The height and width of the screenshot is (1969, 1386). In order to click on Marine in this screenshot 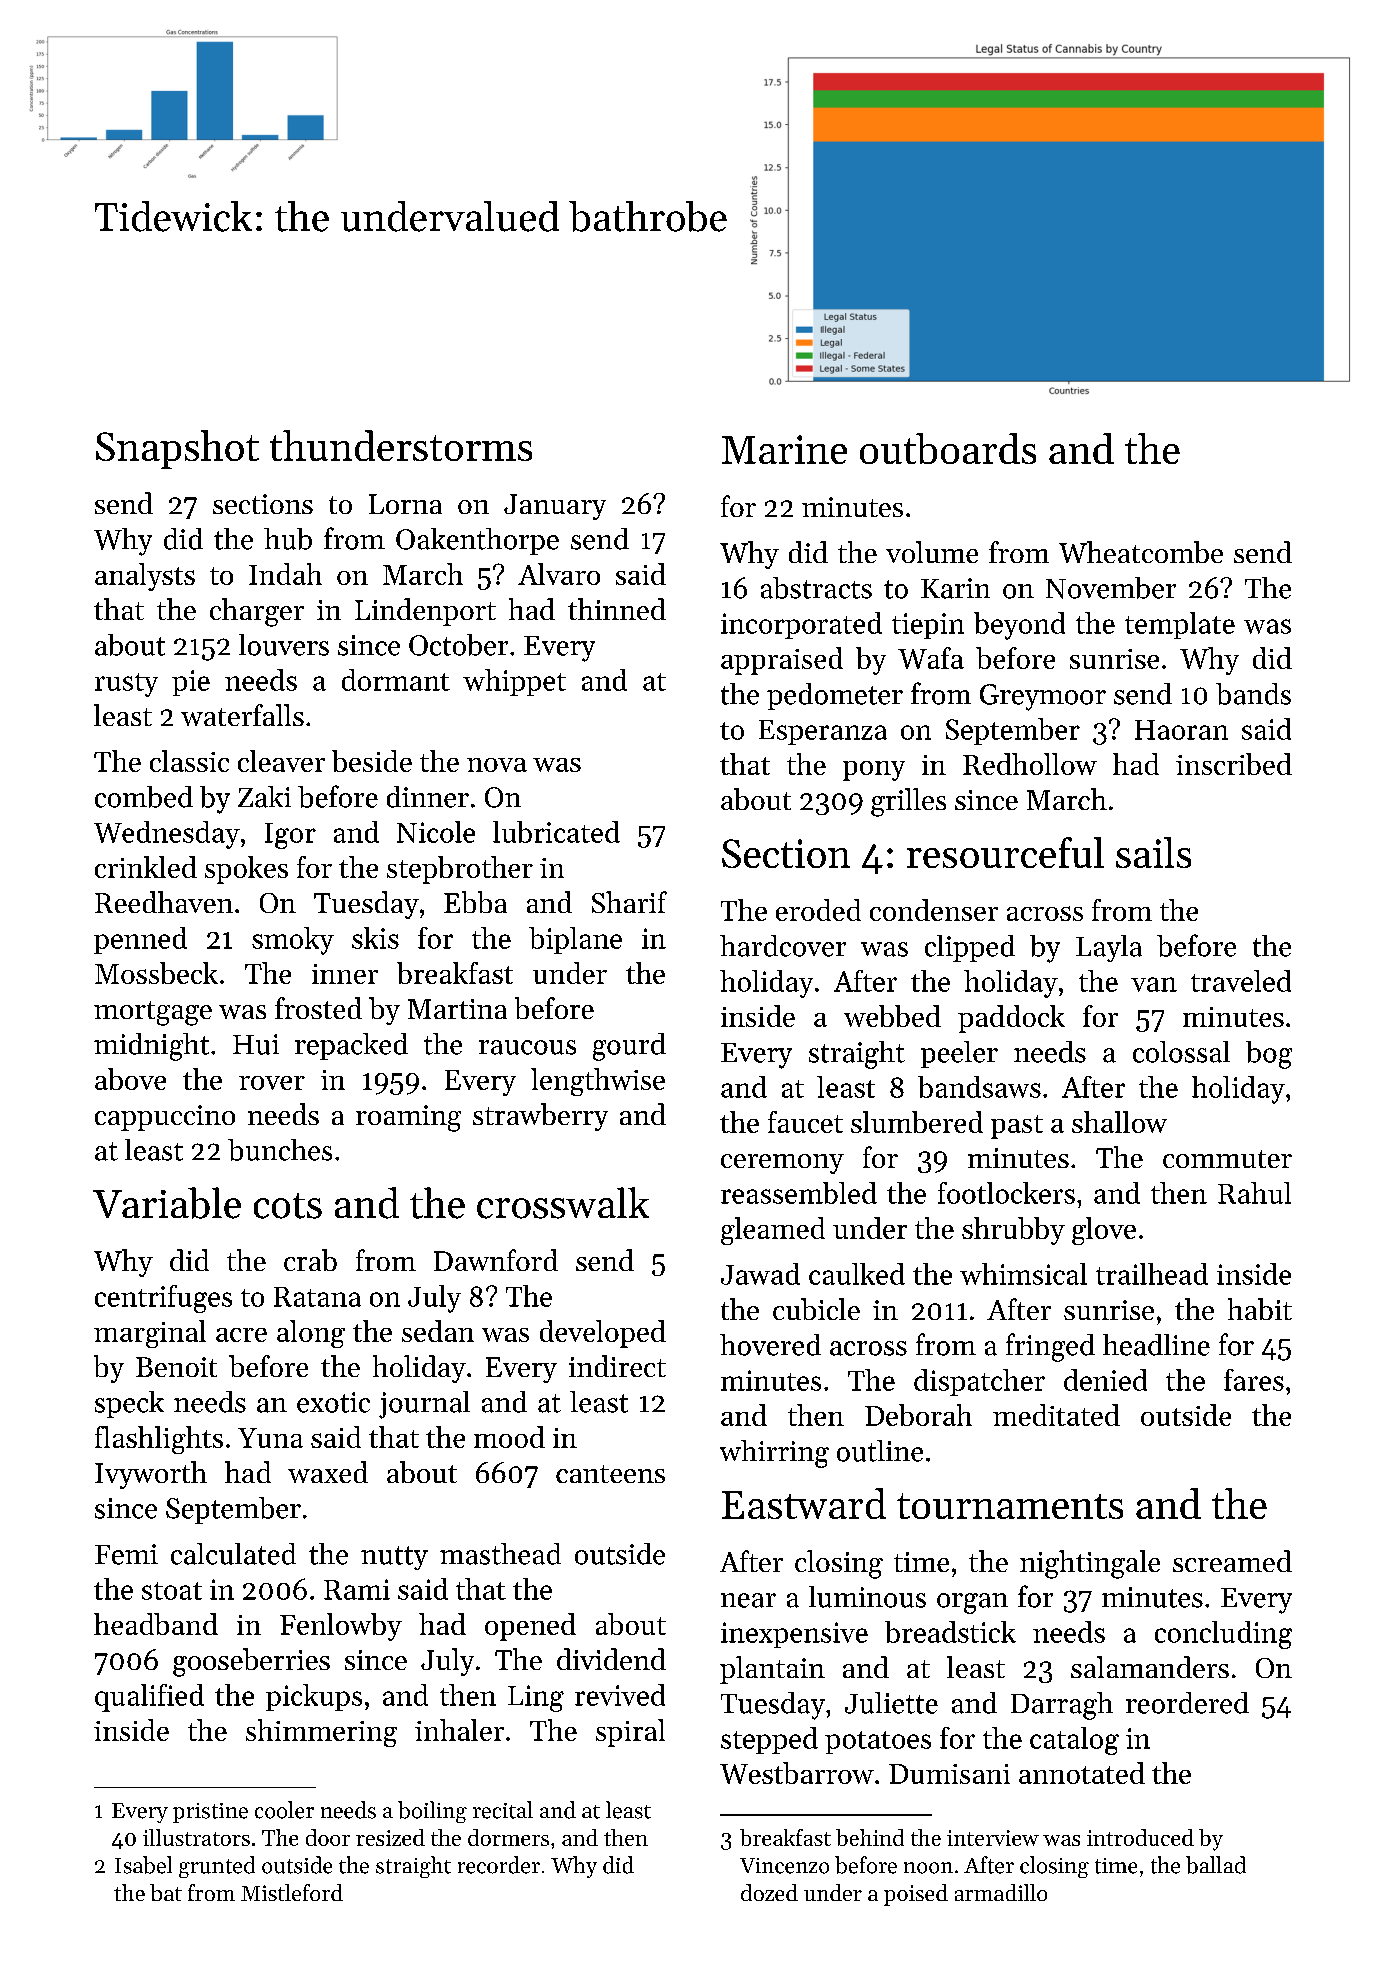, I will do `click(784, 449)`.
